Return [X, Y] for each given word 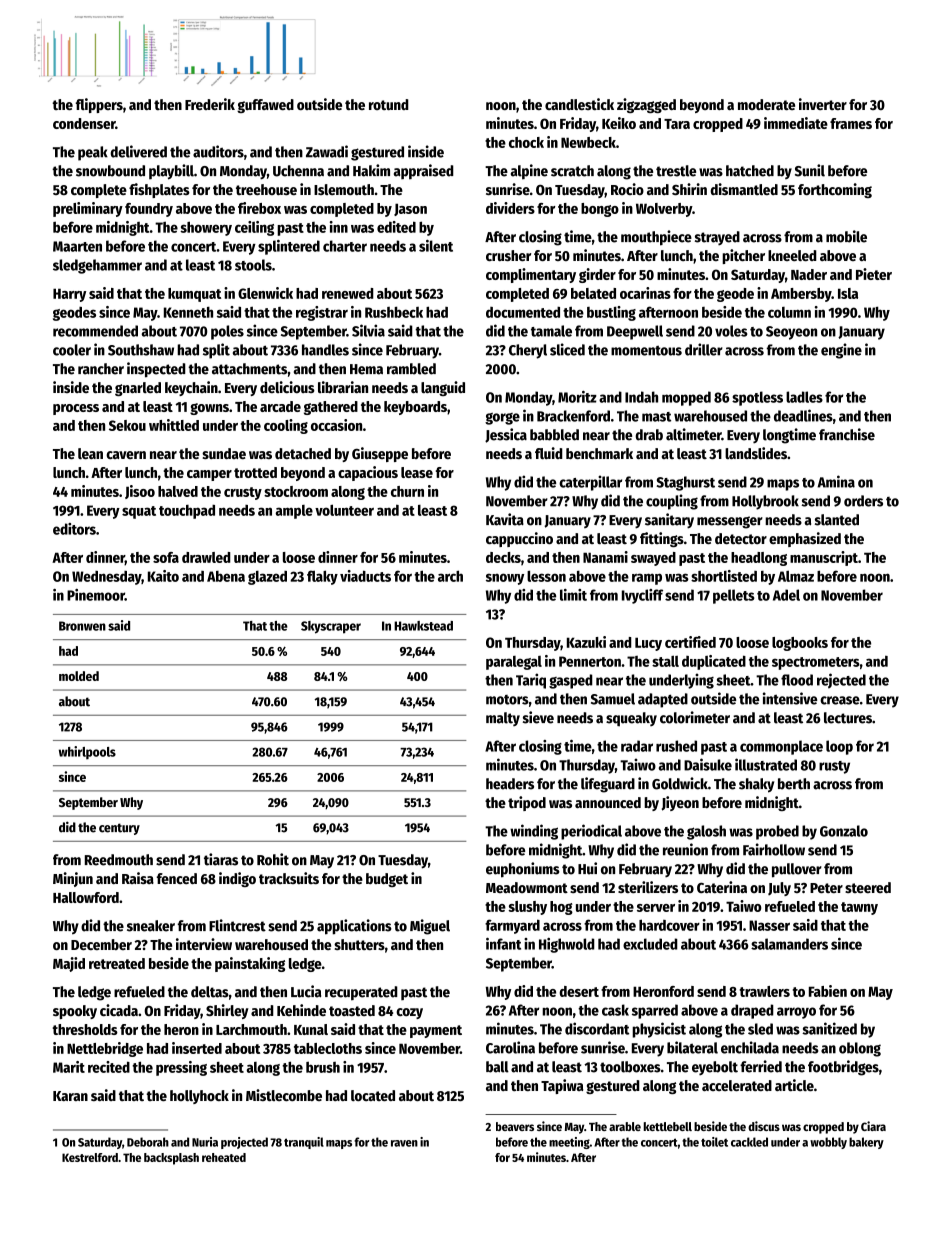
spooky [75, 1012]
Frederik [210, 104]
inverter [823, 104]
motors [507, 700]
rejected [841, 681]
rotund [389, 104]
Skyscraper [331, 627]
